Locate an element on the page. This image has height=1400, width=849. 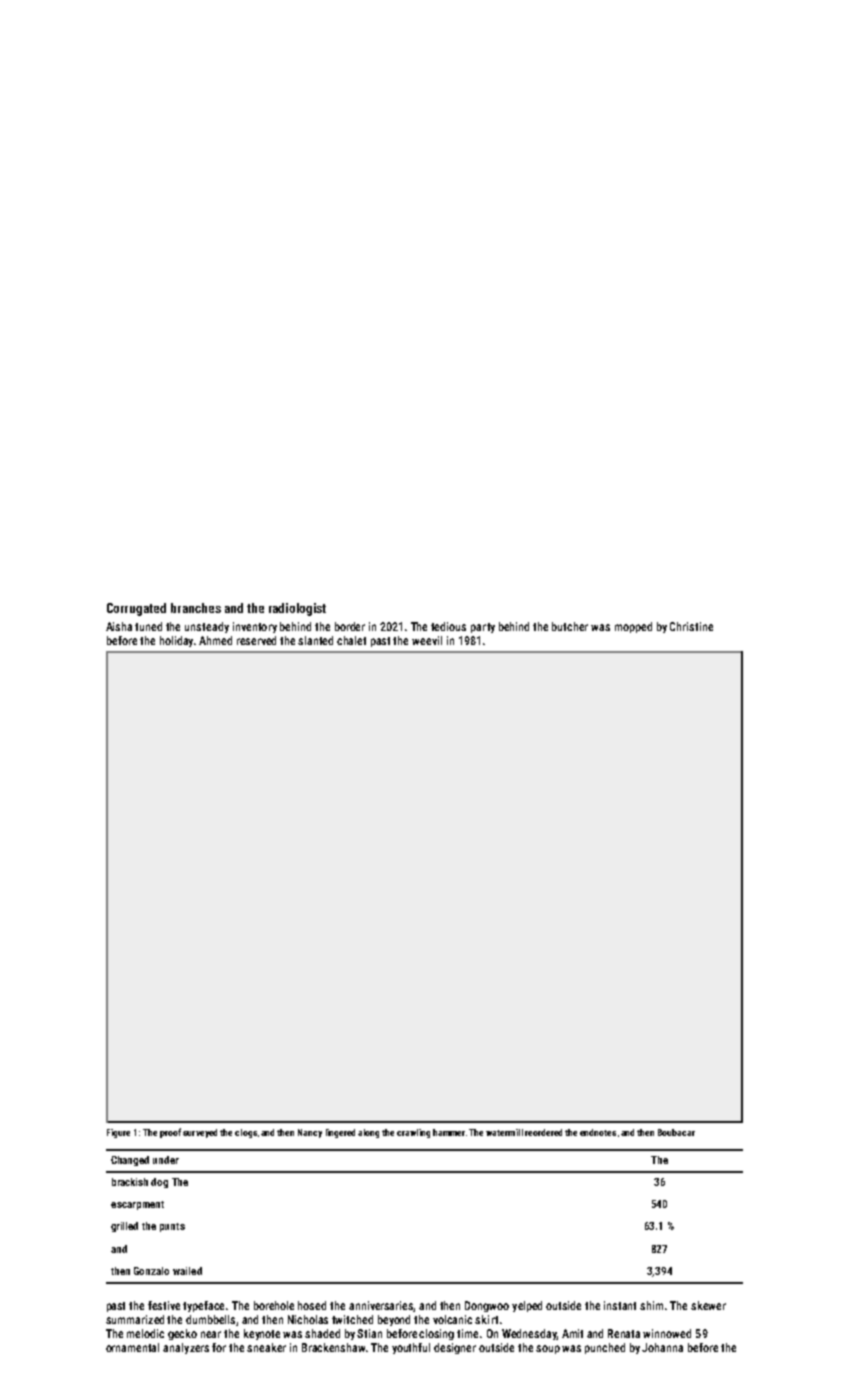
typeface is located at coordinates (203, 1306).
